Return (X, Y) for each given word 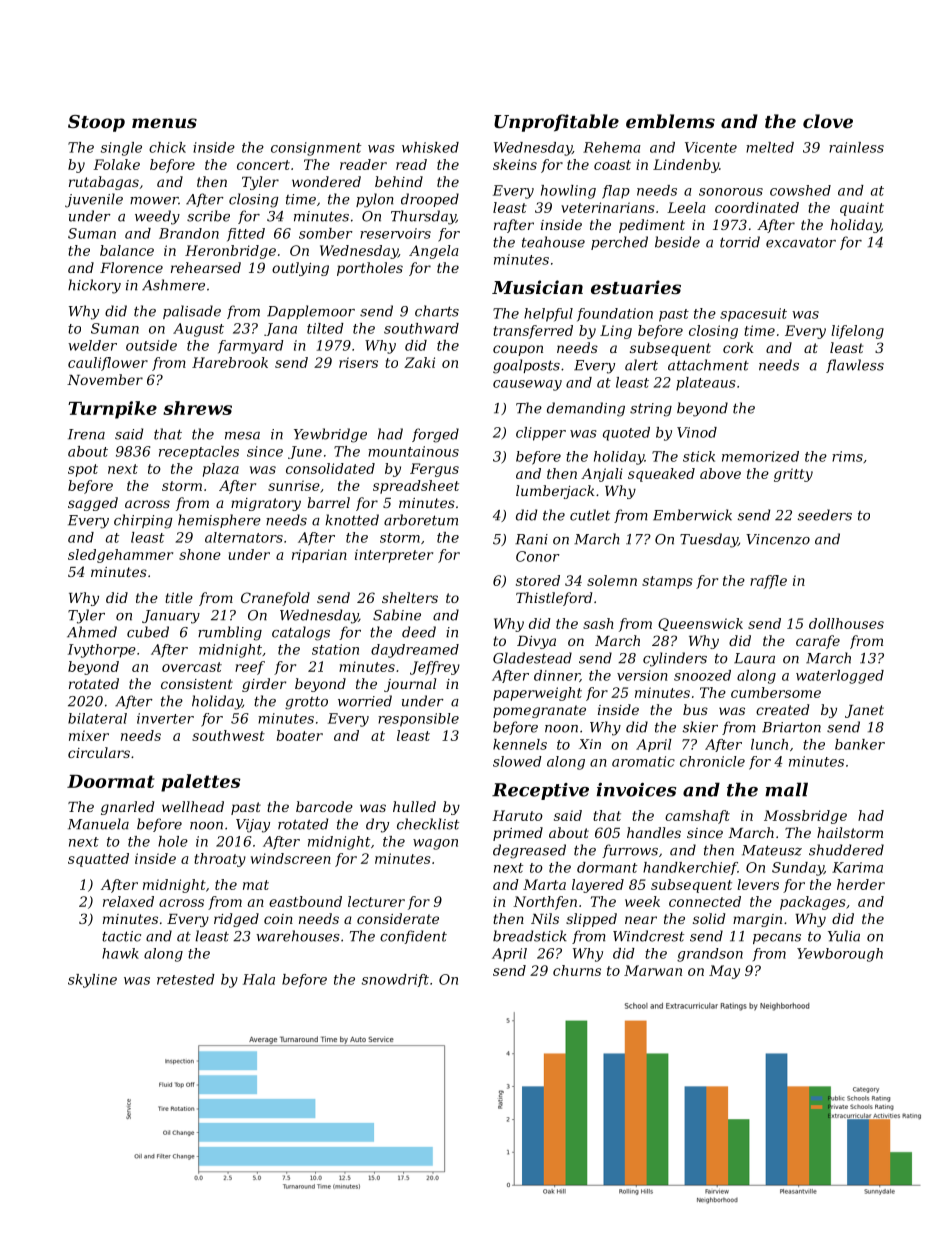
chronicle (712, 761)
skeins (515, 164)
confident (413, 937)
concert (263, 165)
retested (186, 979)
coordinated (757, 207)
